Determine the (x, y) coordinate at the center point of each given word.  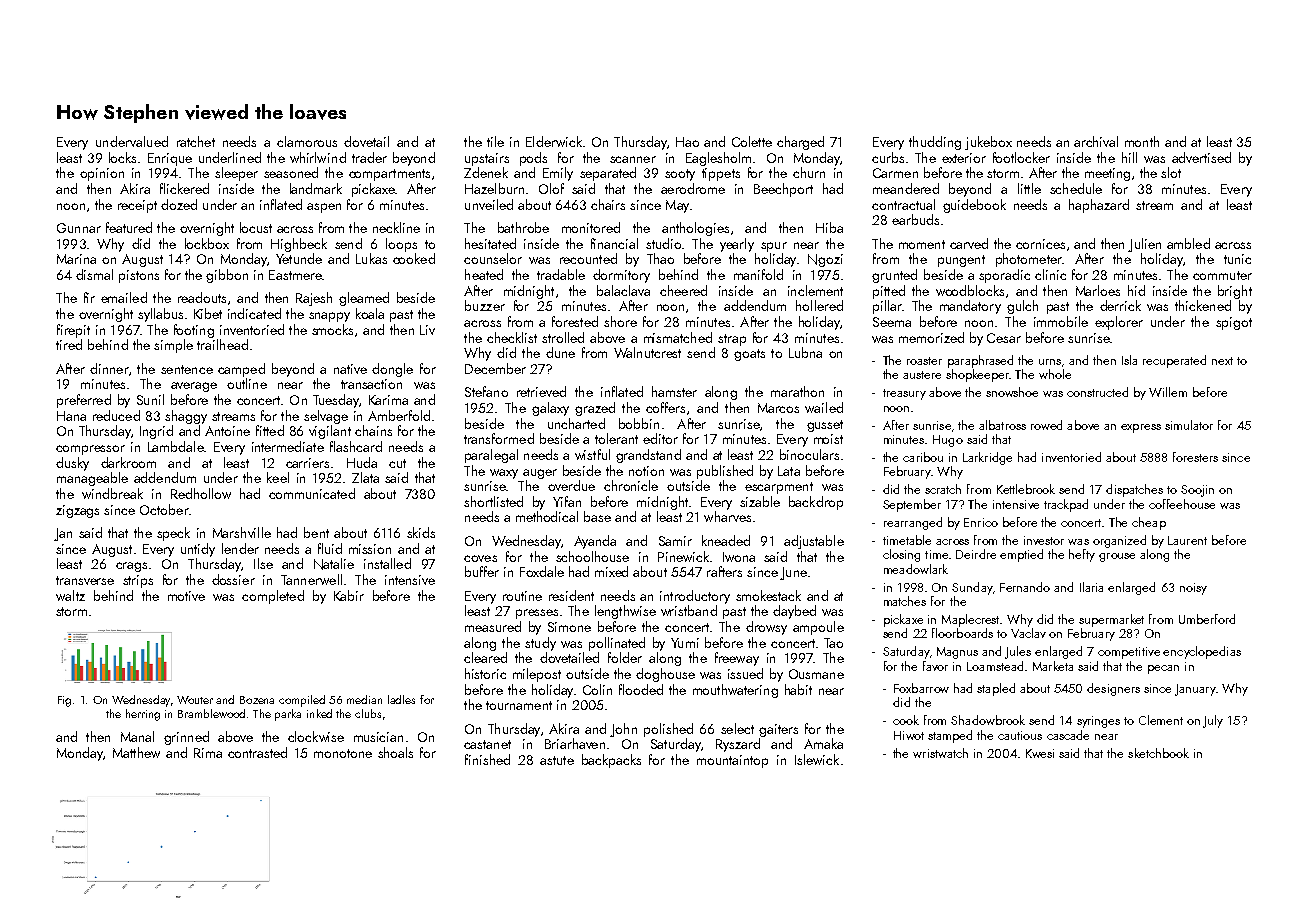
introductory (695, 597)
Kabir (349, 595)
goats (749, 355)
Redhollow (201, 493)
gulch (1022, 307)
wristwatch (940, 753)
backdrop (816, 503)
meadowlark (916, 569)
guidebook (974, 206)
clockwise (316, 736)
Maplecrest (971, 620)
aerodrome (693, 188)
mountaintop (732, 761)
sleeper (236, 174)
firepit (73, 331)
